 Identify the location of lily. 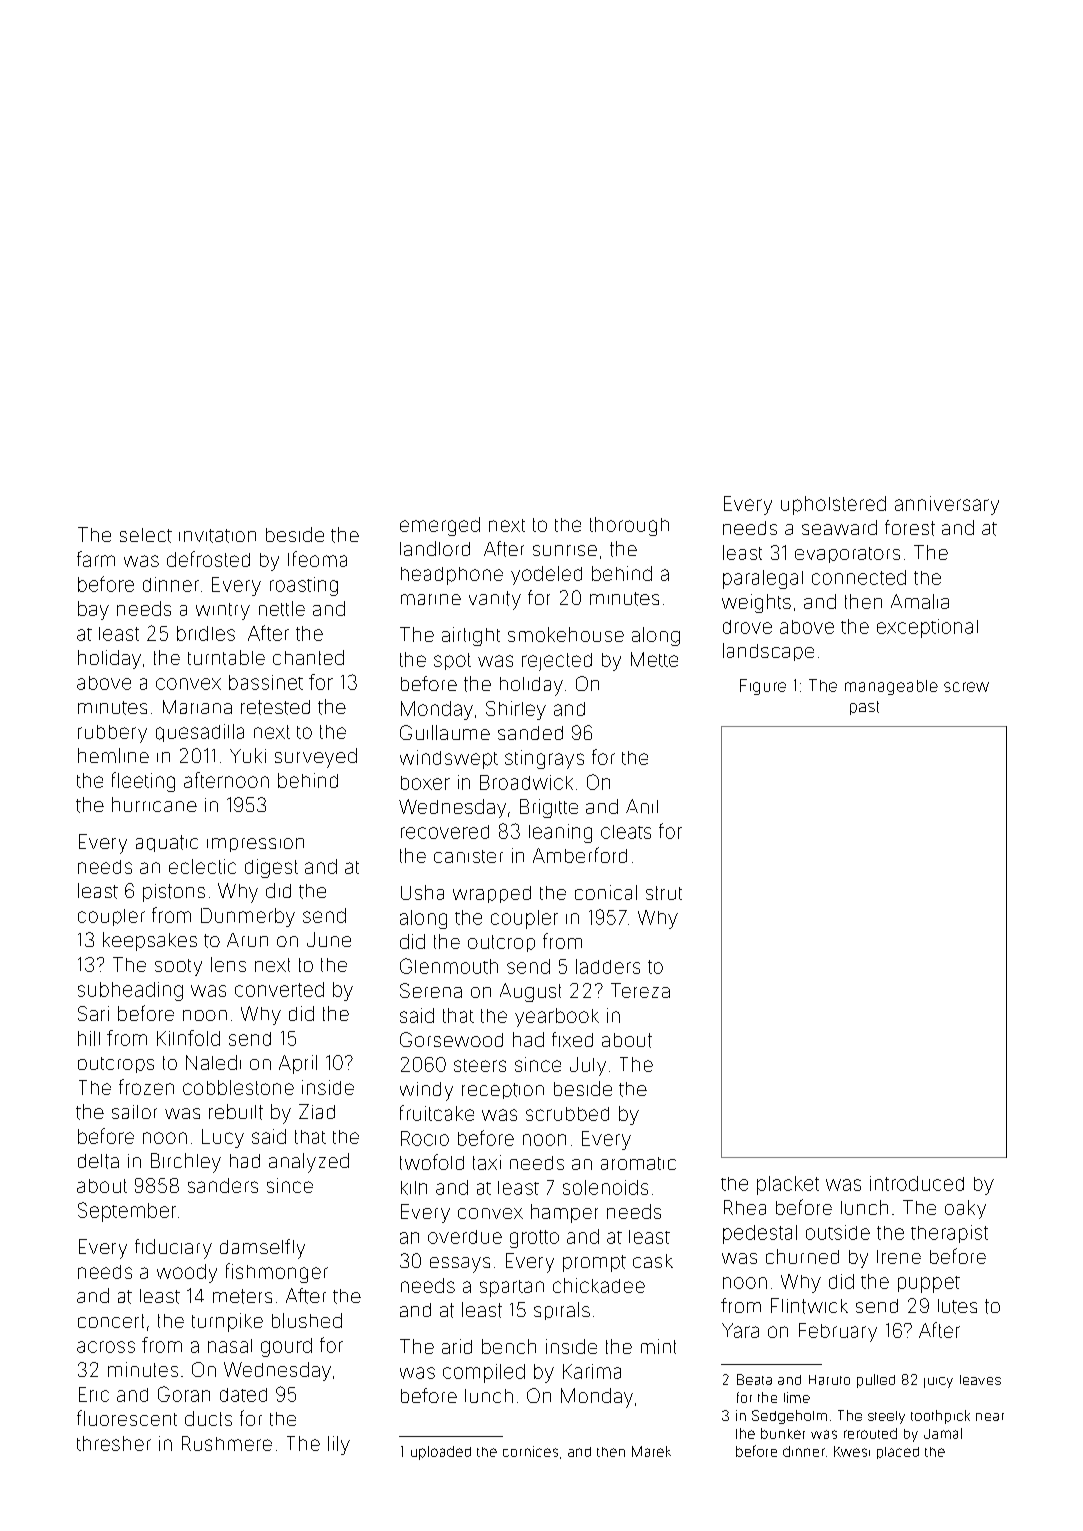
(339, 1445).
